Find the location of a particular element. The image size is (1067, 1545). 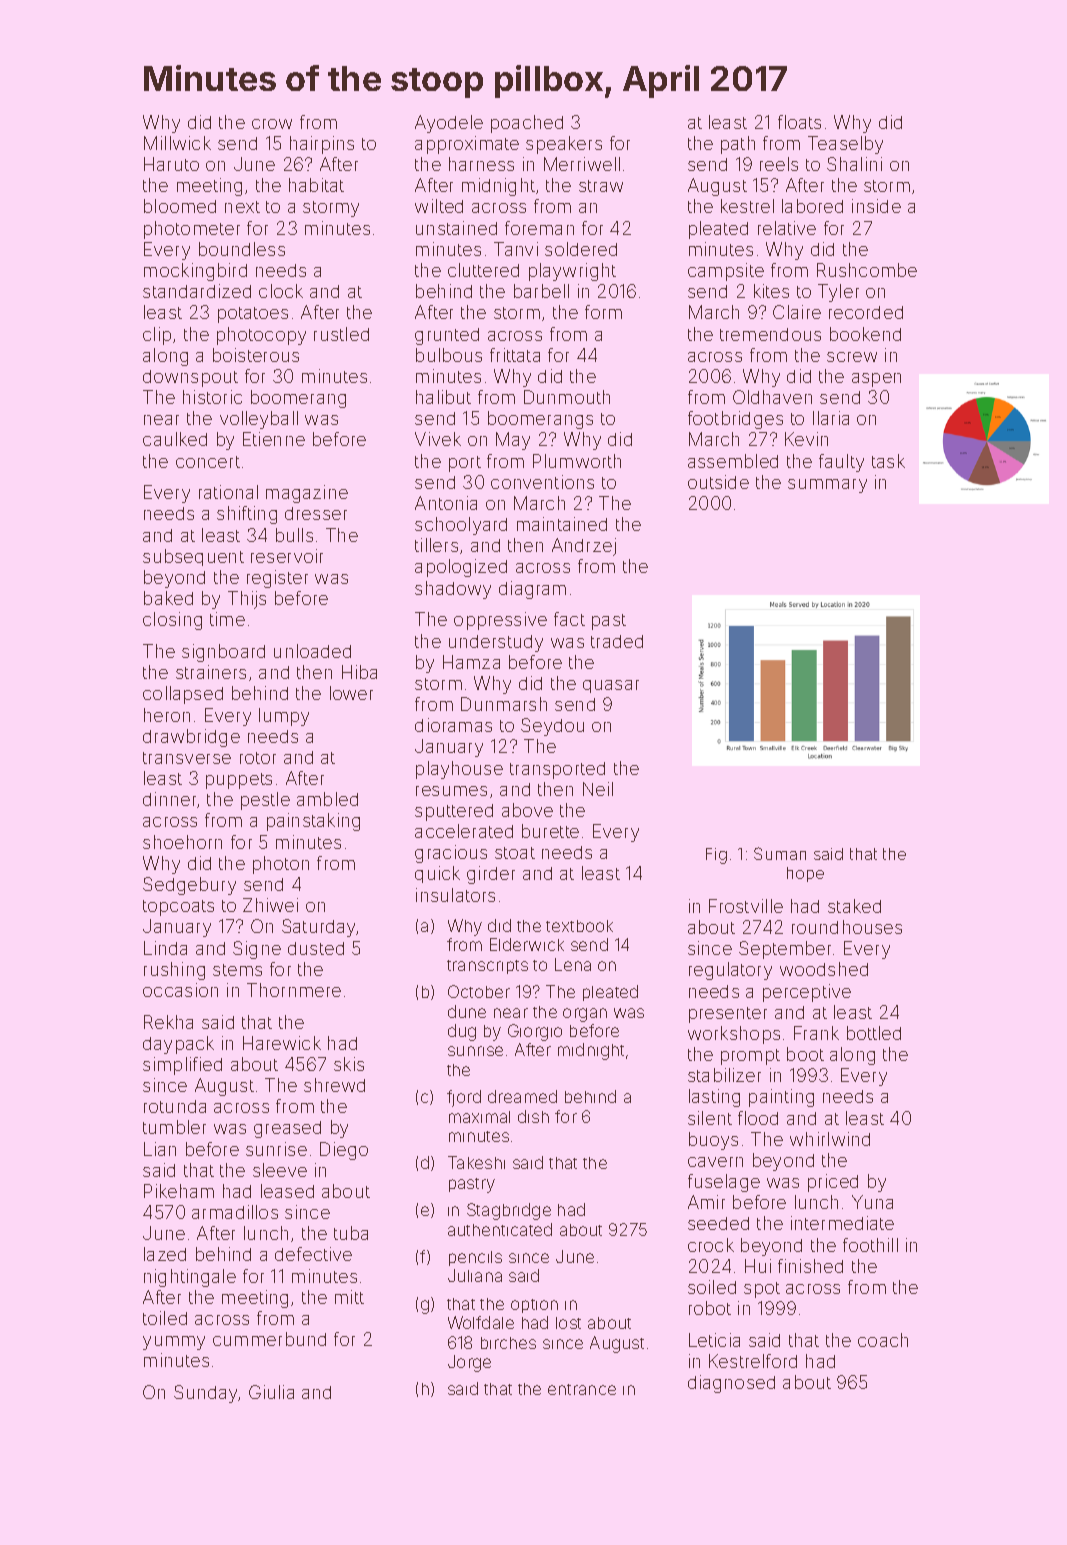

textbook is located at coordinates (579, 926).
